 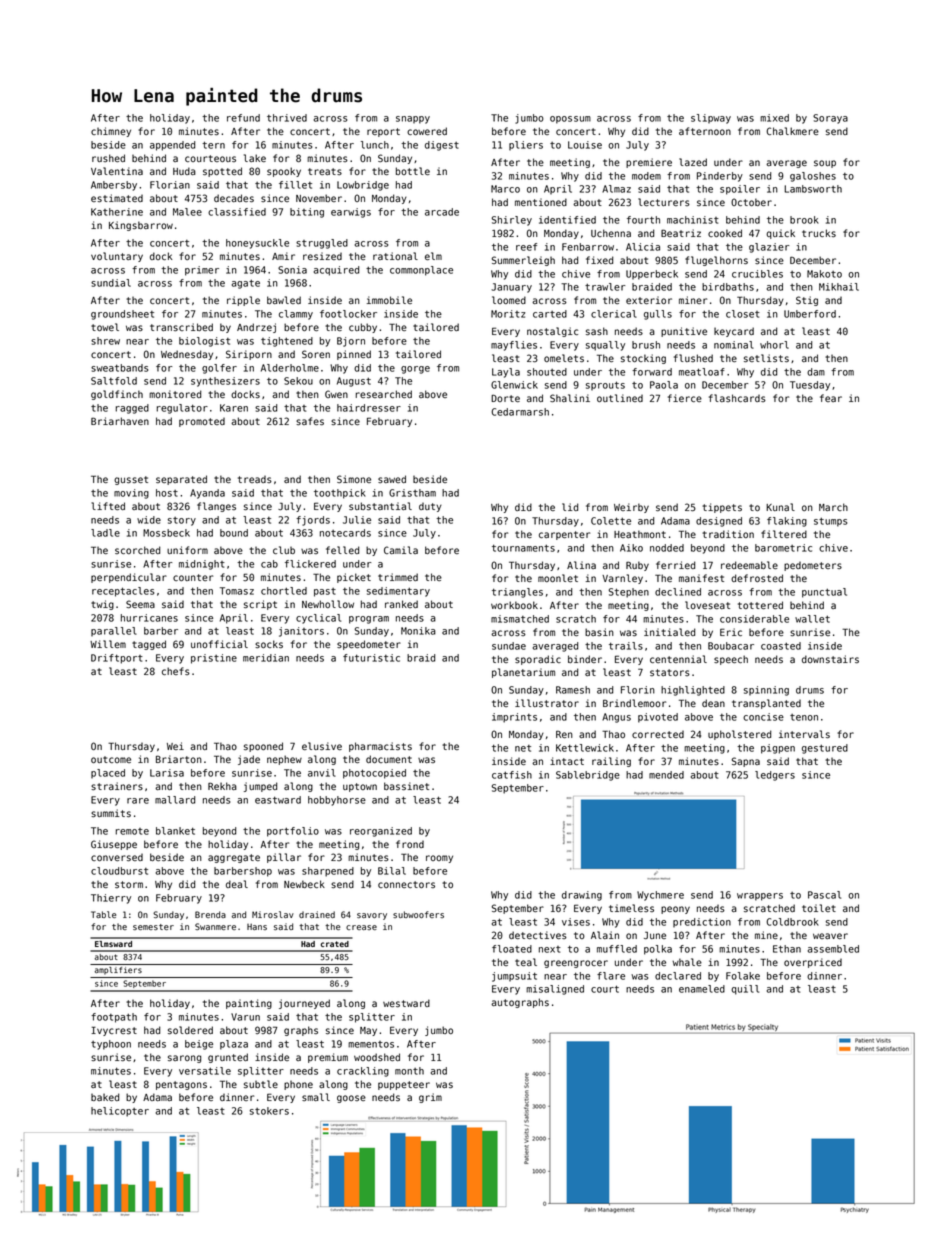 What do you see at coordinates (266, 658) in the screenshot?
I see `meridian` at bounding box center [266, 658].
